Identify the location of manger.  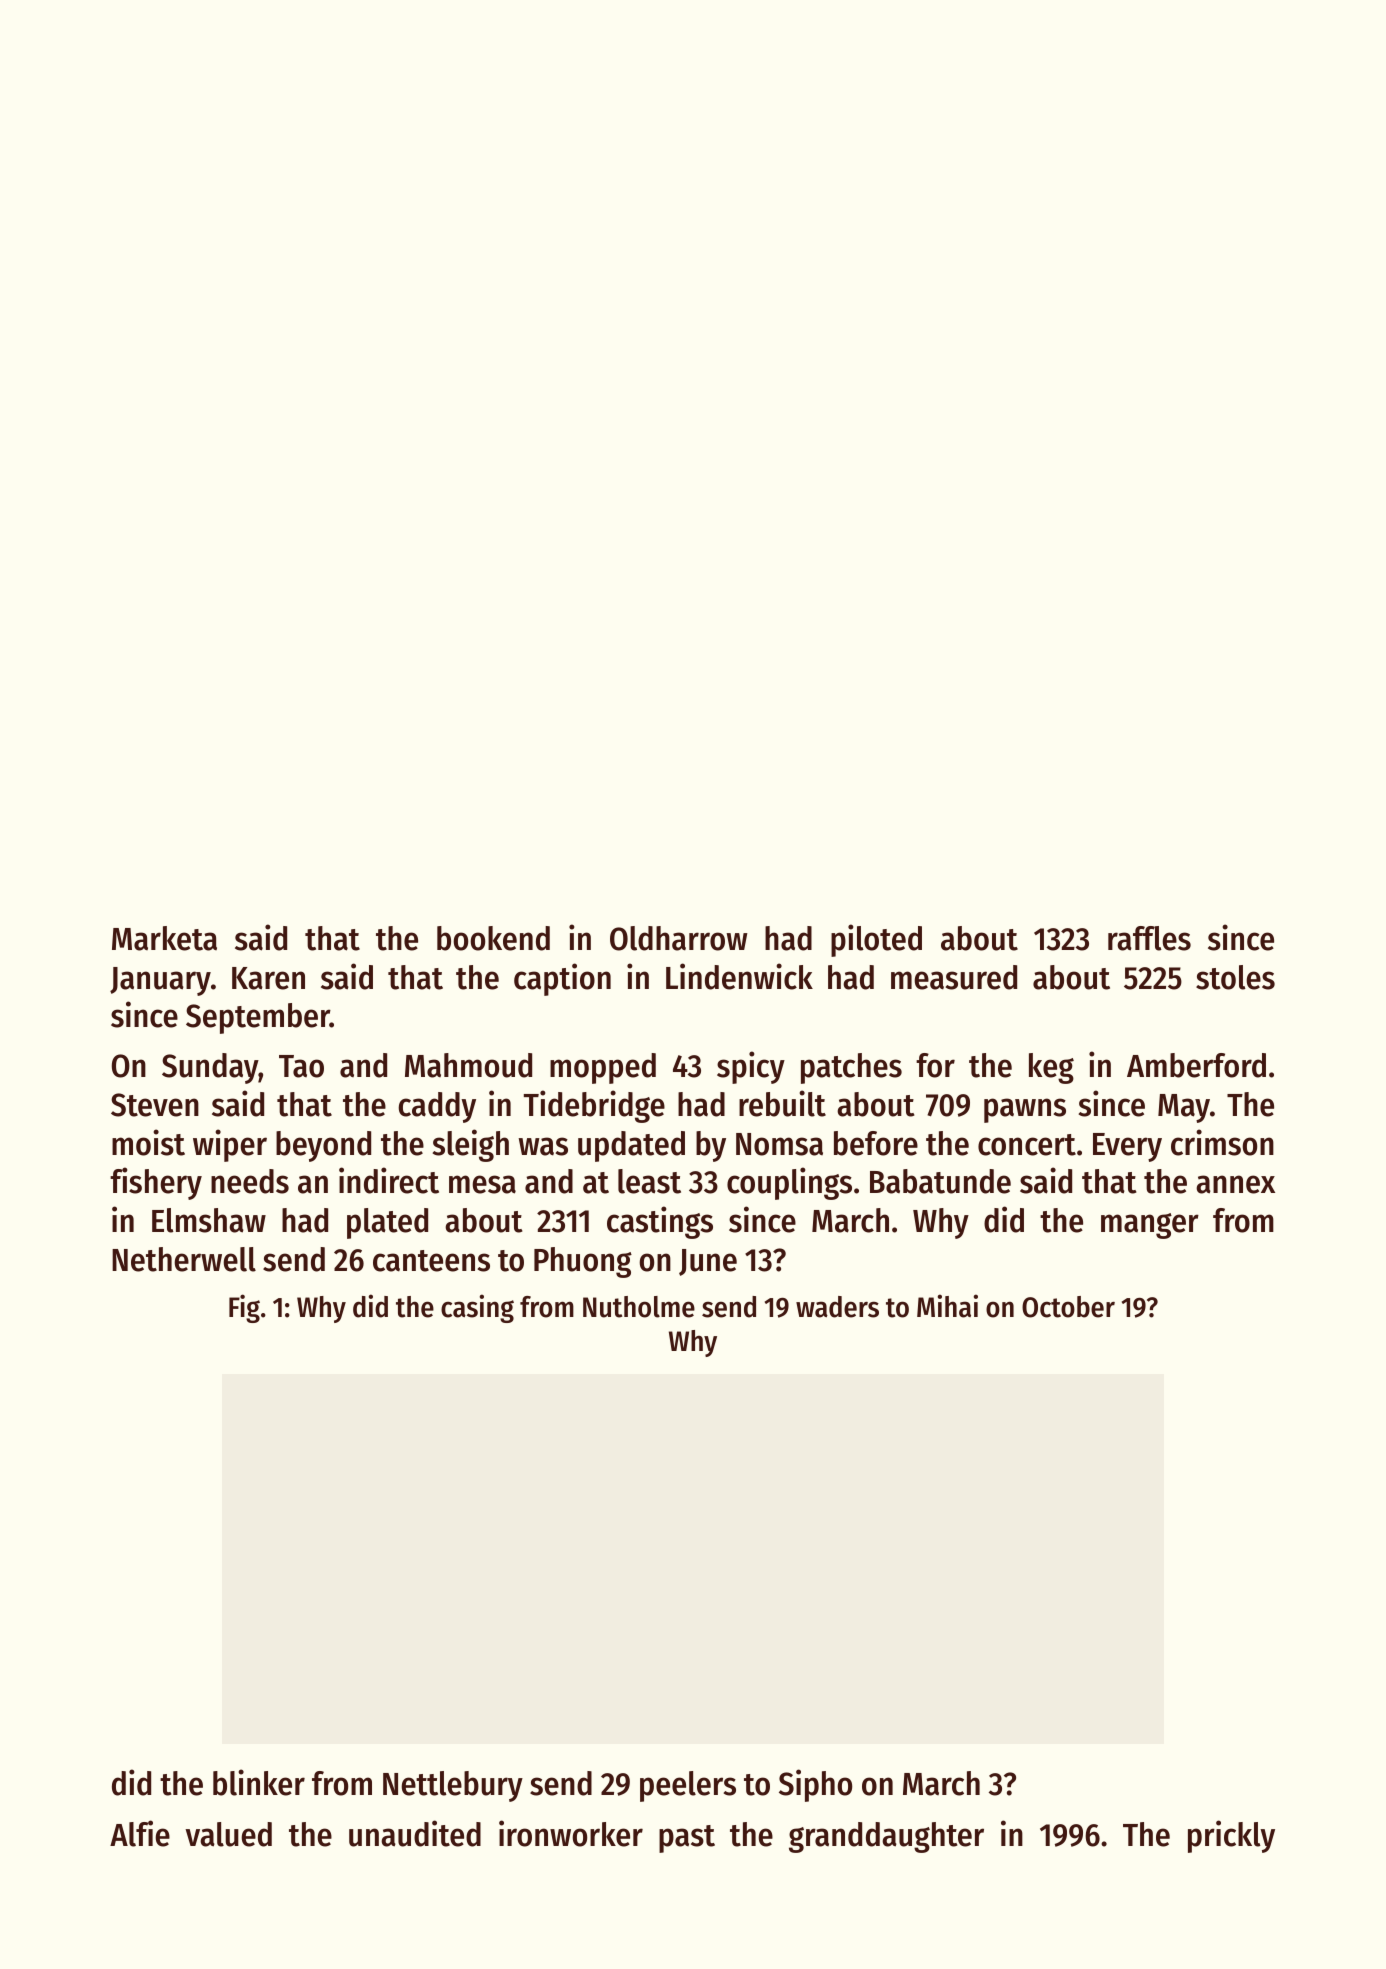
(1150, 1226).
